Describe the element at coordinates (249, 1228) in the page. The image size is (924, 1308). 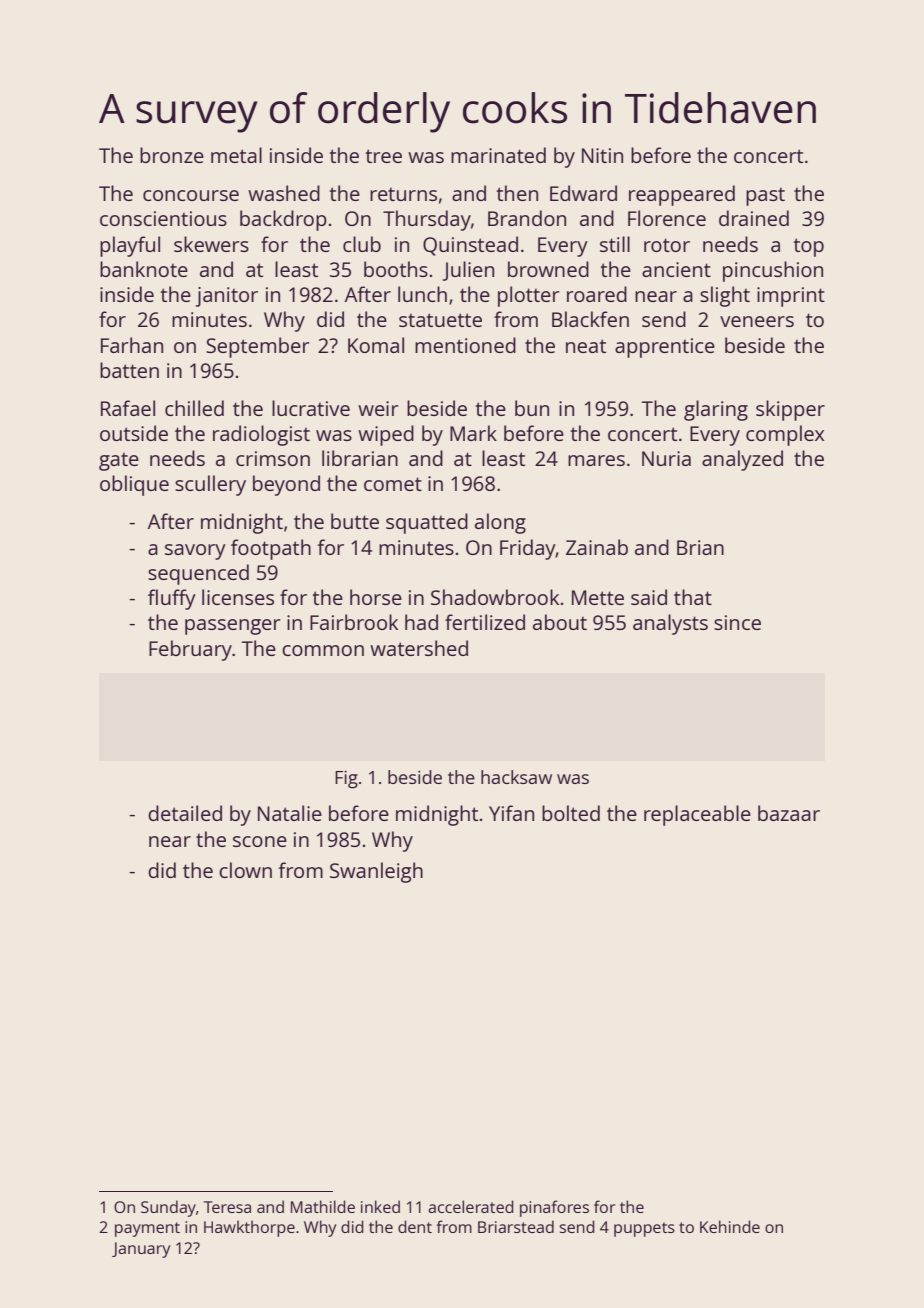
I see `Hawkthorpe` at that location.
